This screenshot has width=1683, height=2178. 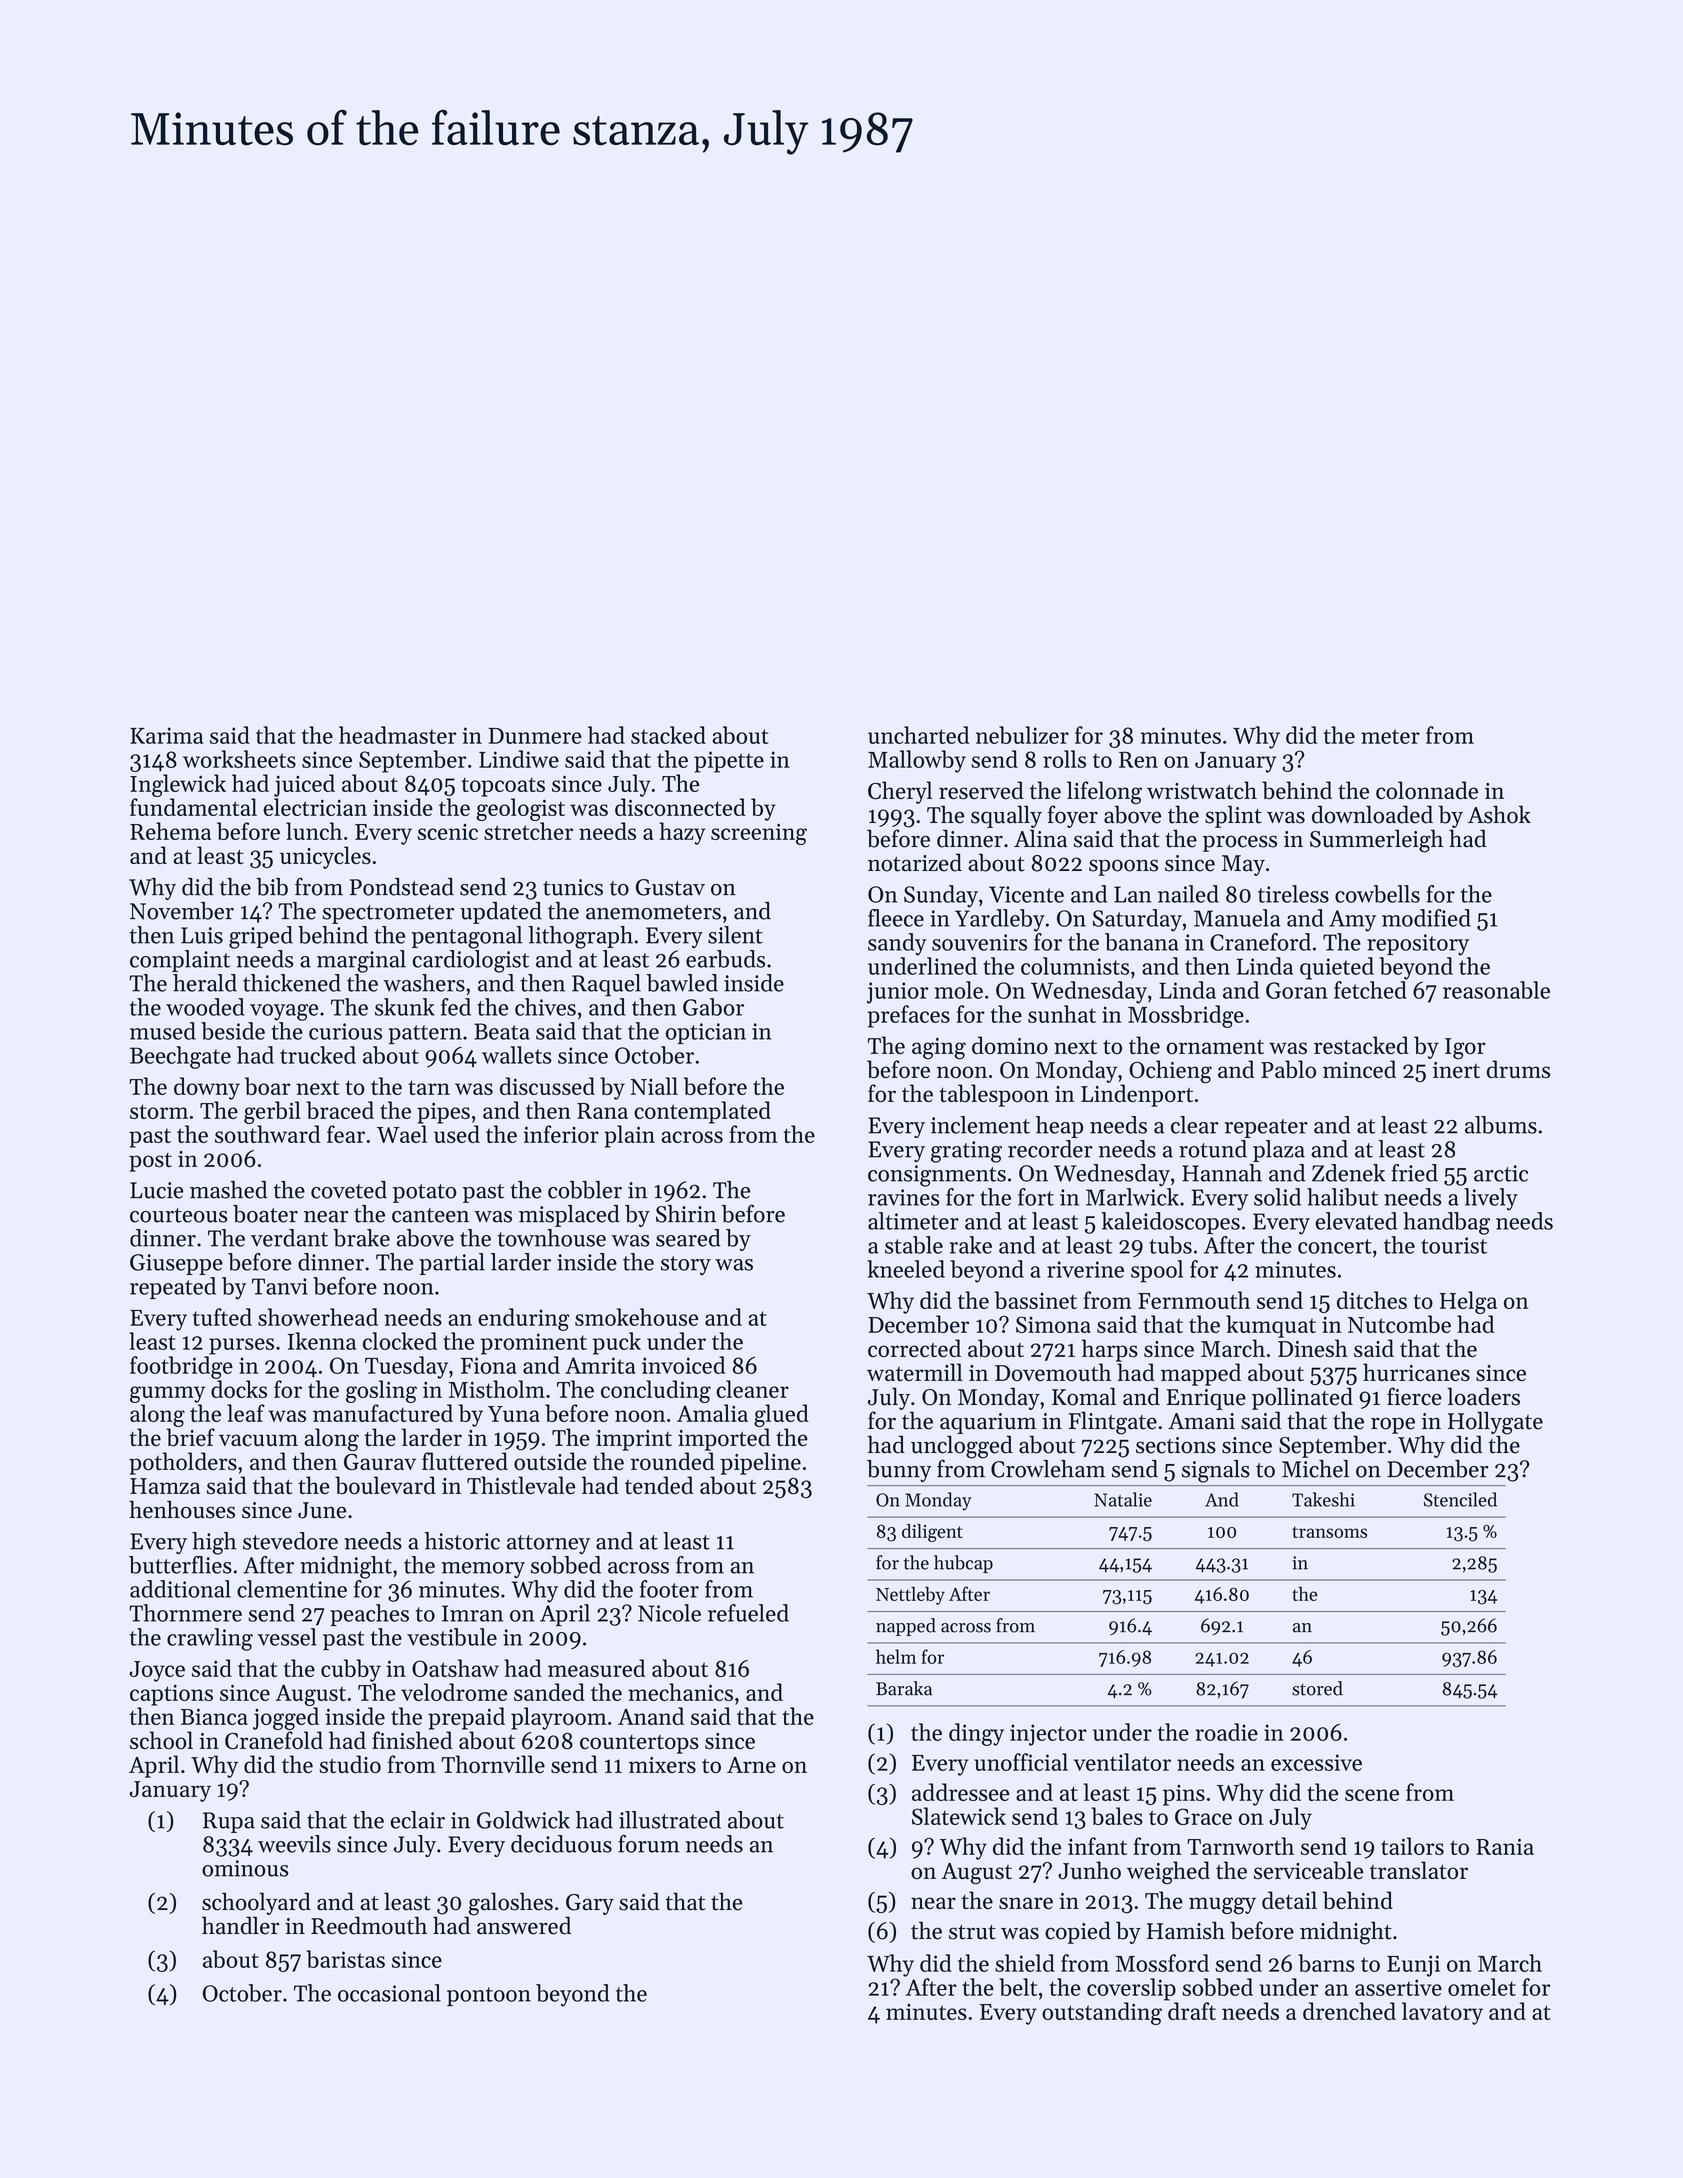 I want to click on Tanvi, so click(x=280, y=1286).
